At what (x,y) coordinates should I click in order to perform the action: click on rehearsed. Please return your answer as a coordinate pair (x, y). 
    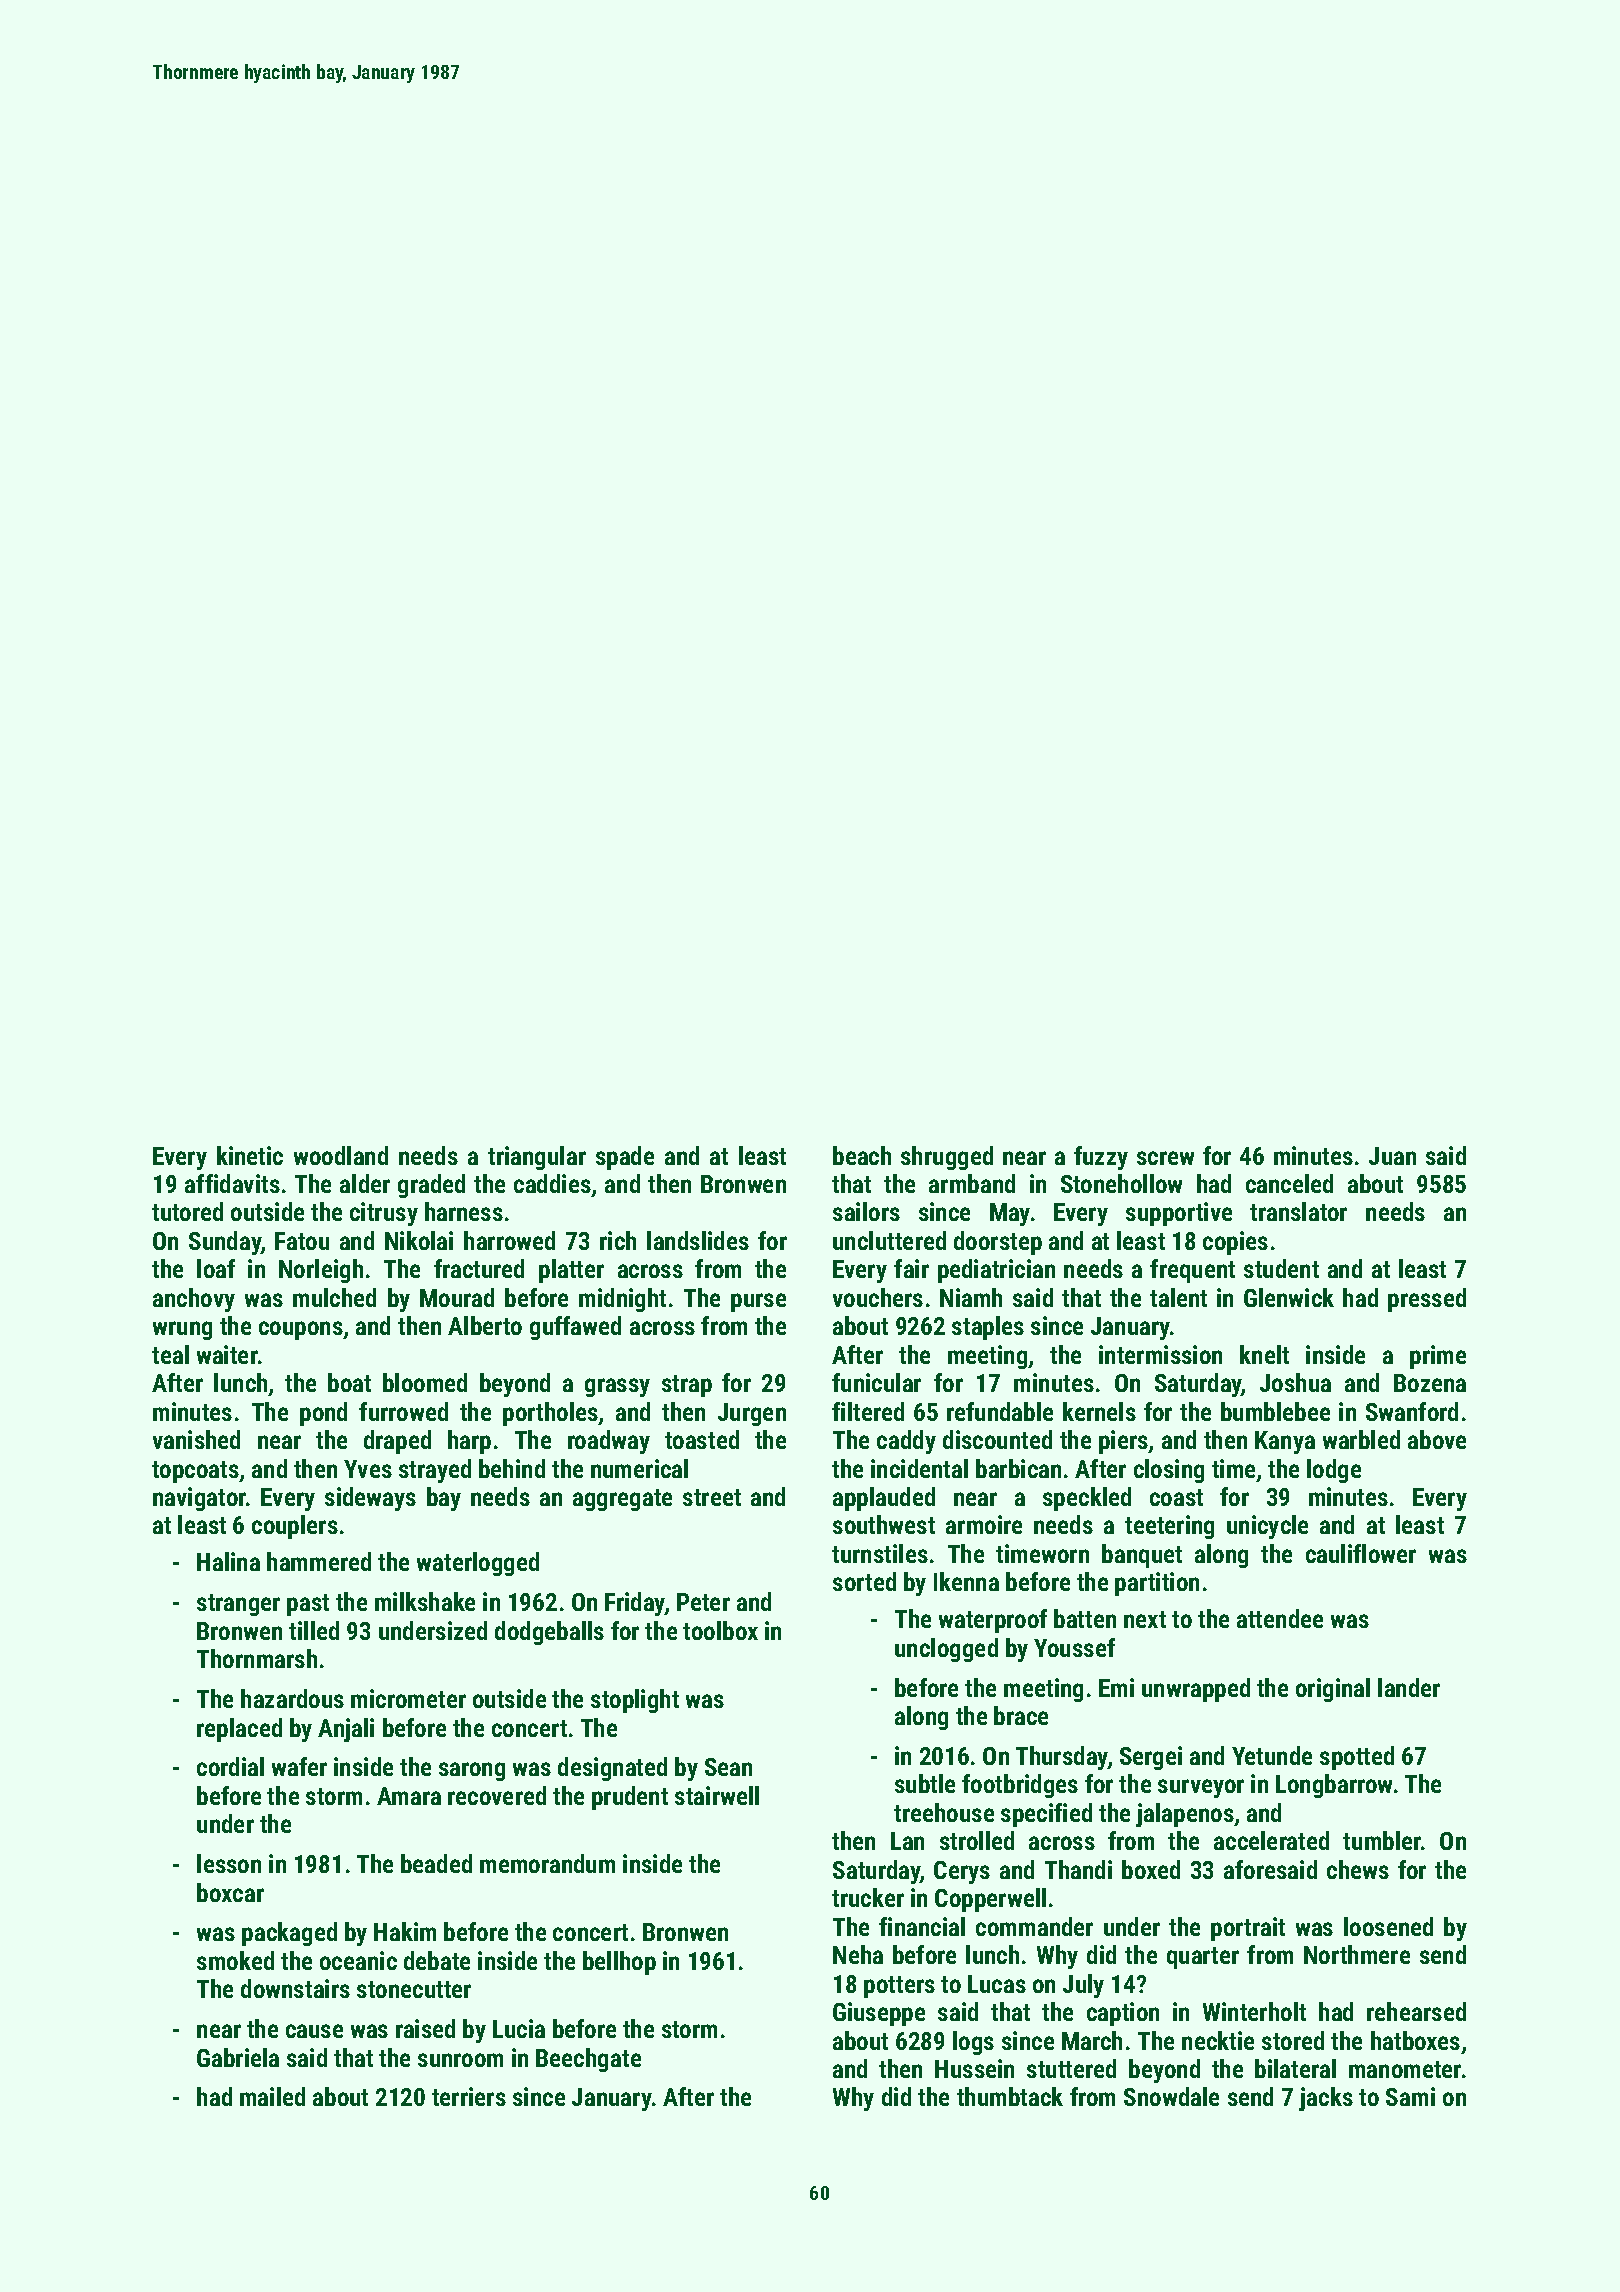
    Looking at the image, I should click on (1416, 2011).
